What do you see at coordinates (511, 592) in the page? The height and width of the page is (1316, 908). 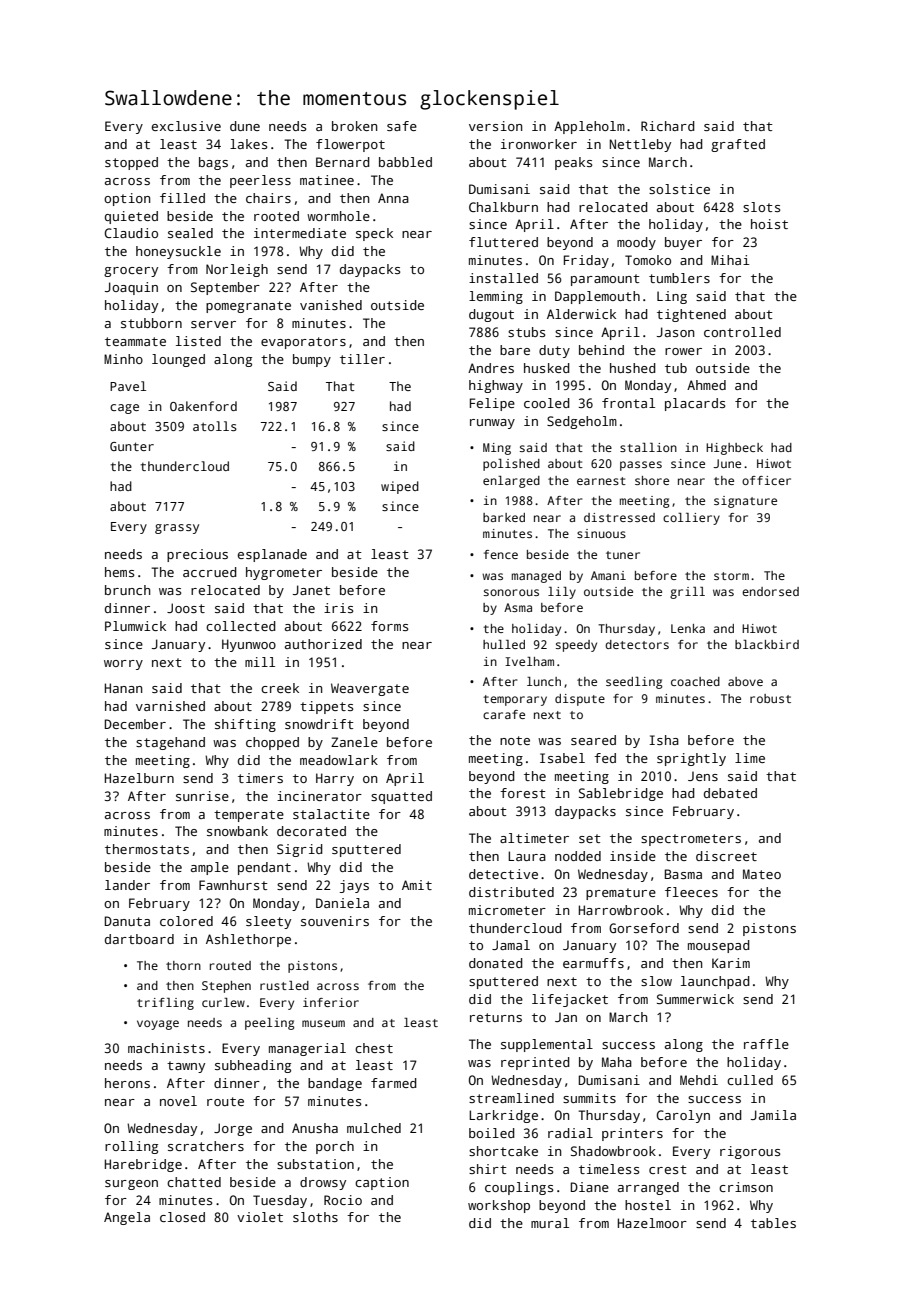 I see `sonorous` at bounding box center [511, 592].
